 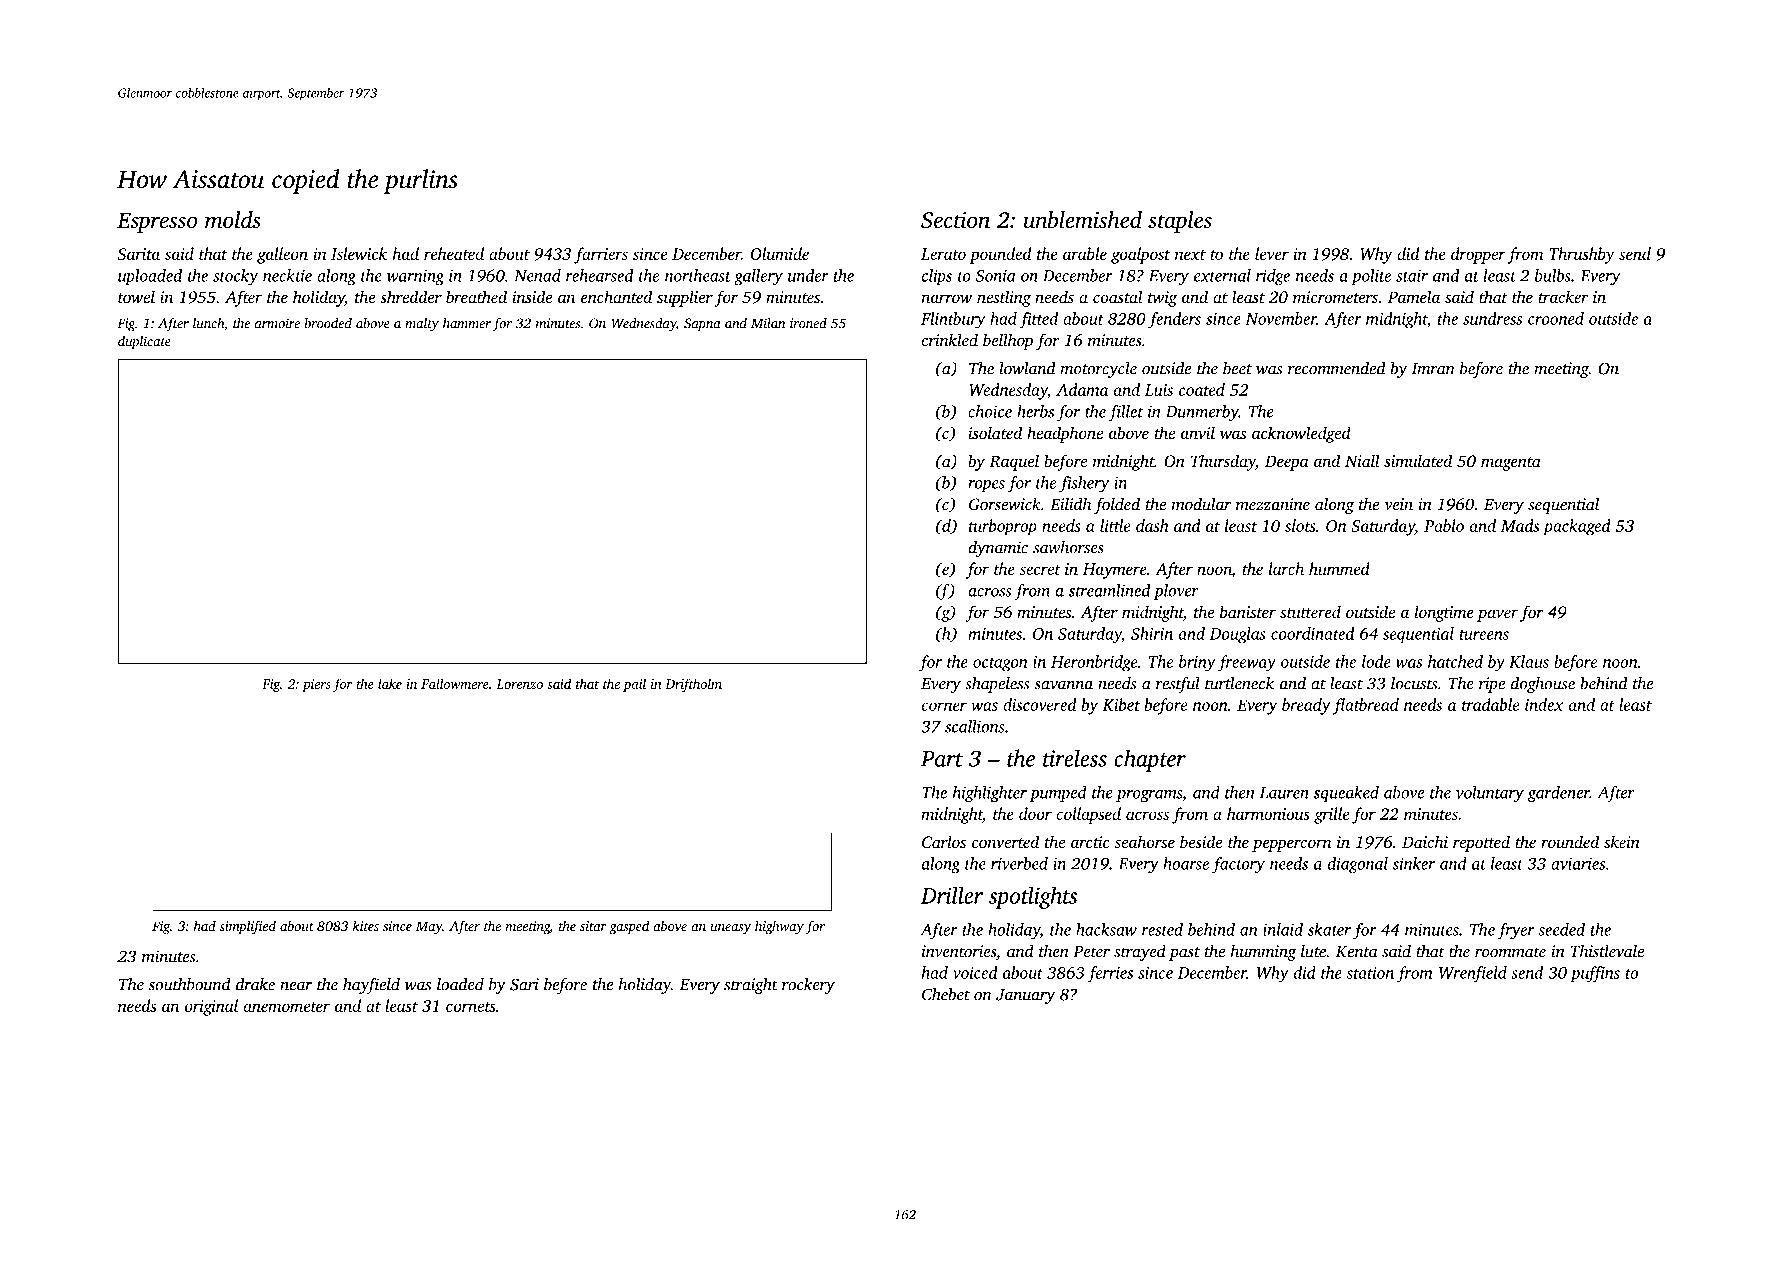 I want to click on piers, so click(x=316, y=685).
